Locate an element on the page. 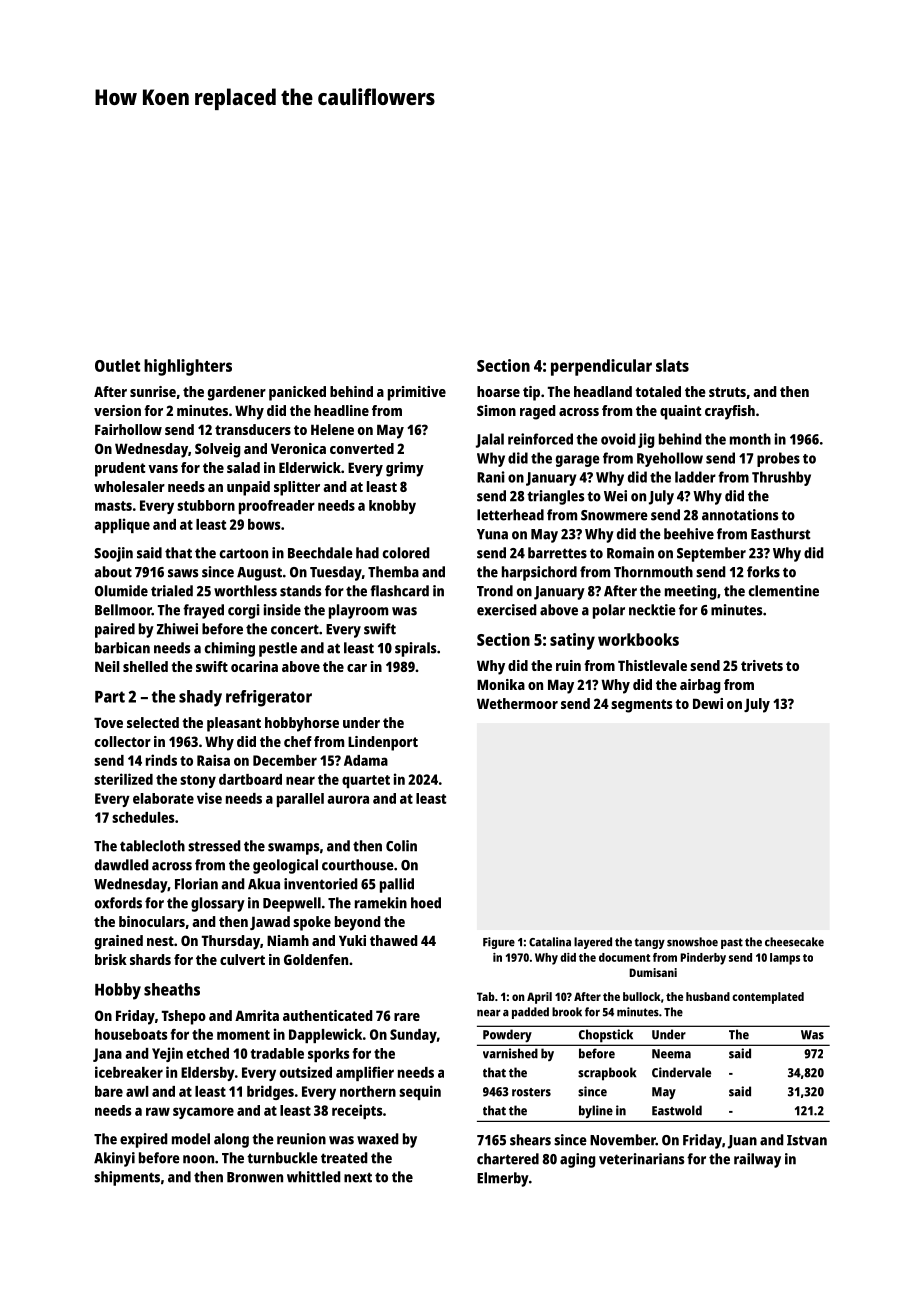 The height and width of the document is (1308, 924). Figure is located at coordinates (499, 943).
